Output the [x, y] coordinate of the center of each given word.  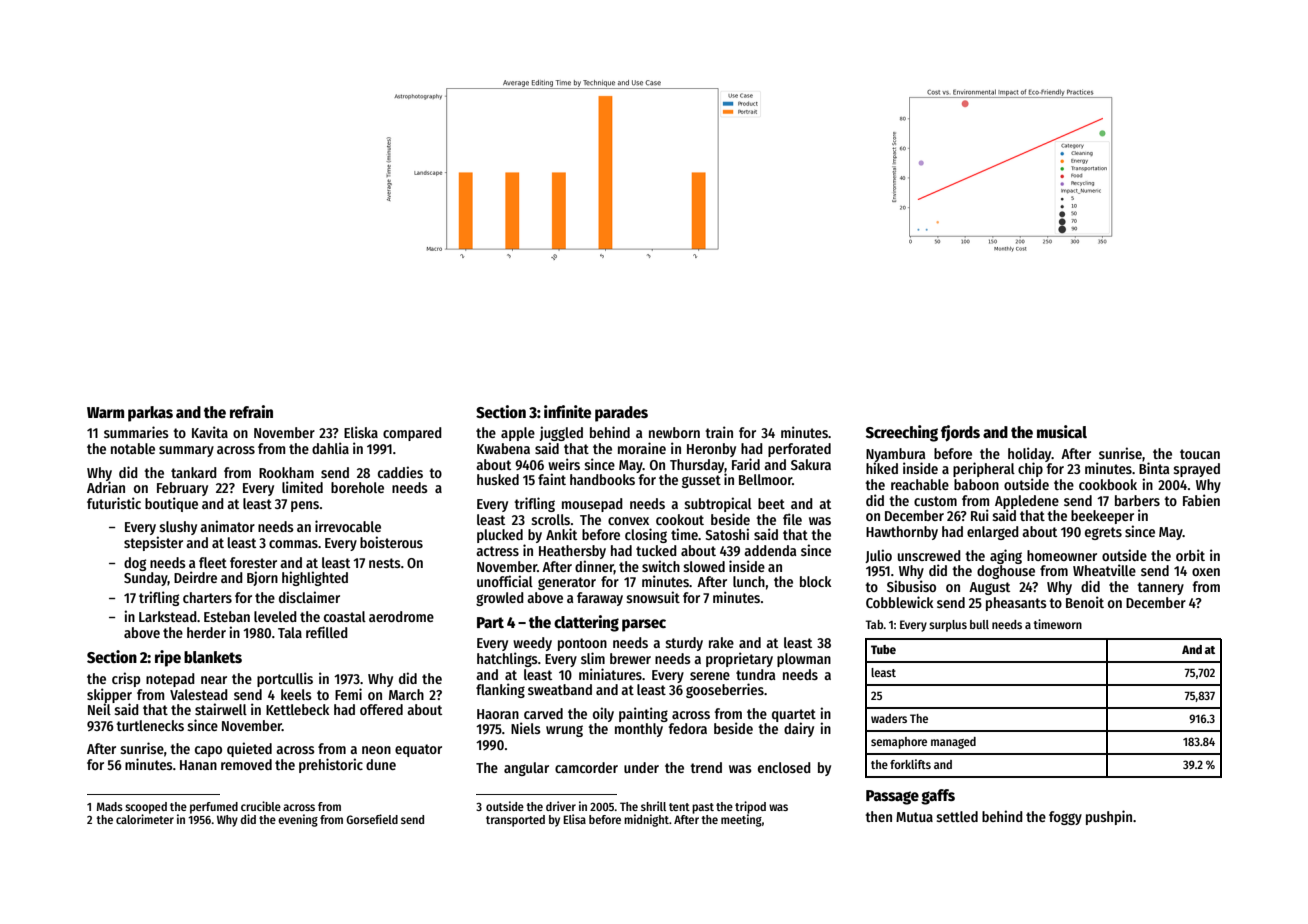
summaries [136, 432]
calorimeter [145, 819]
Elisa [574, 819]
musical [1062, 431]
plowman [804, 660]
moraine [642, 448]
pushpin [1109, 817]
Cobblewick [899, 602]
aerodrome [401, 616]
